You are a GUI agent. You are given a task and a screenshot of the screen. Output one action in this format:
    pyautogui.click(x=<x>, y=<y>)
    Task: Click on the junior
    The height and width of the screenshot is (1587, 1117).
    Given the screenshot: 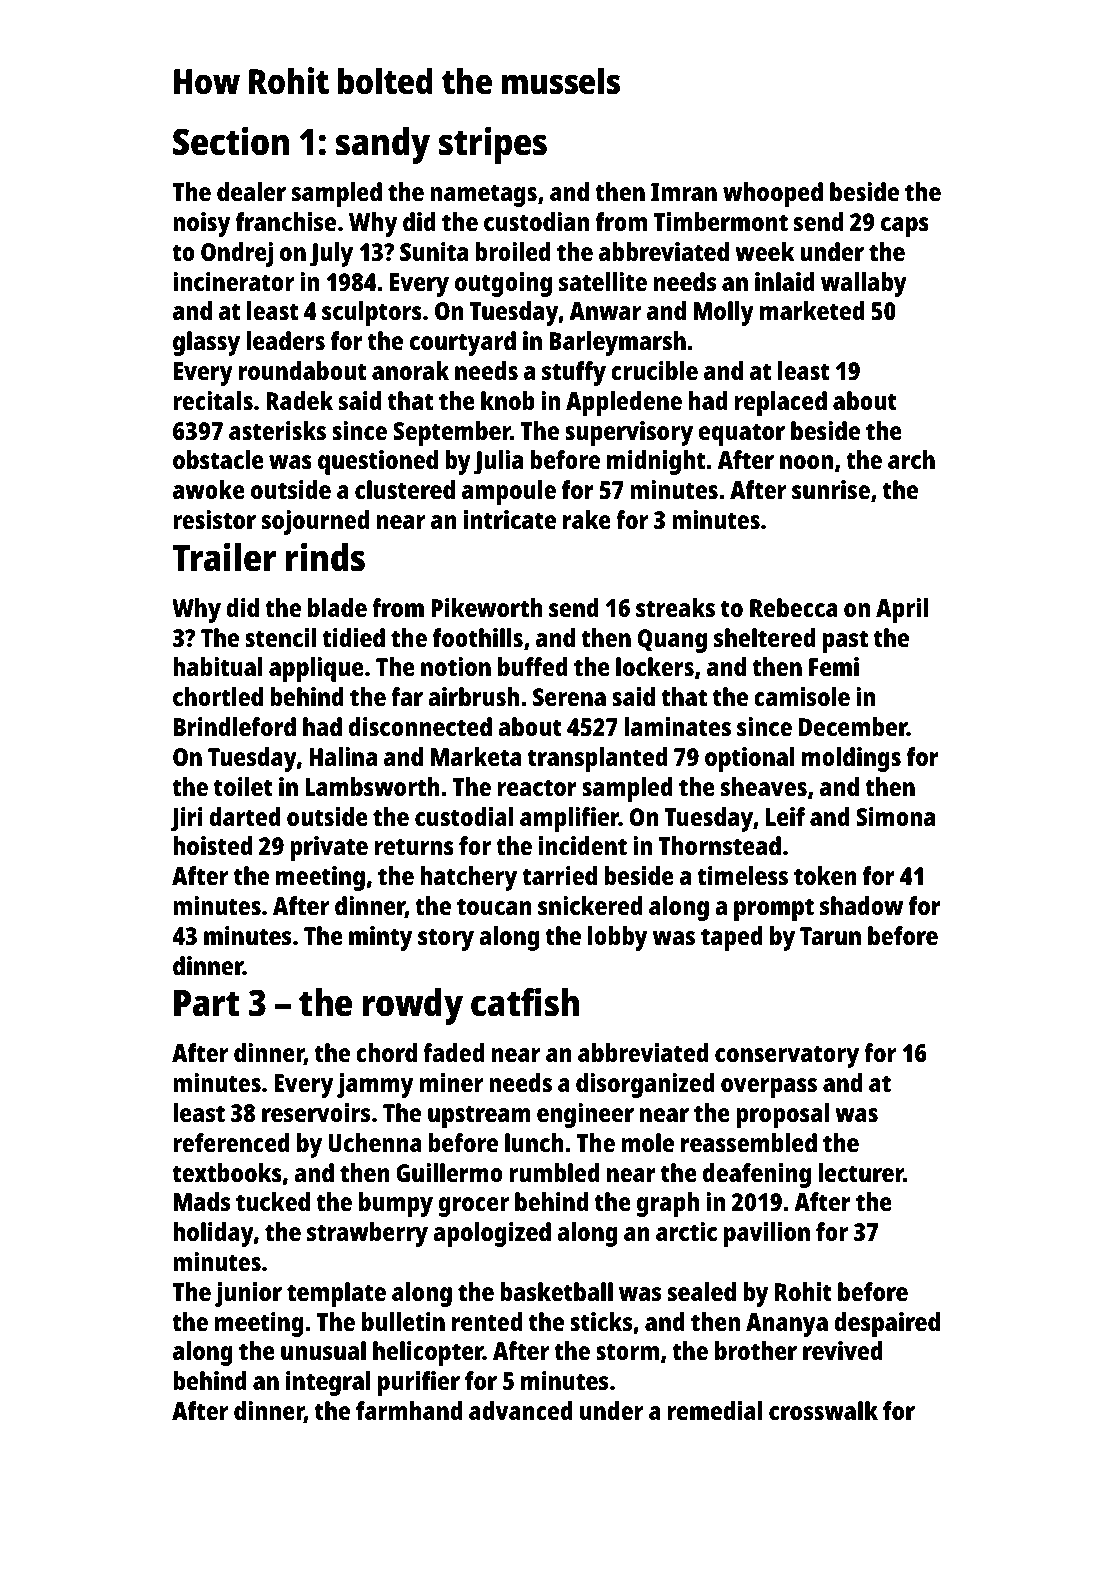 What is the action you would take?
    pyautogui.click(x=248, y=1294)
